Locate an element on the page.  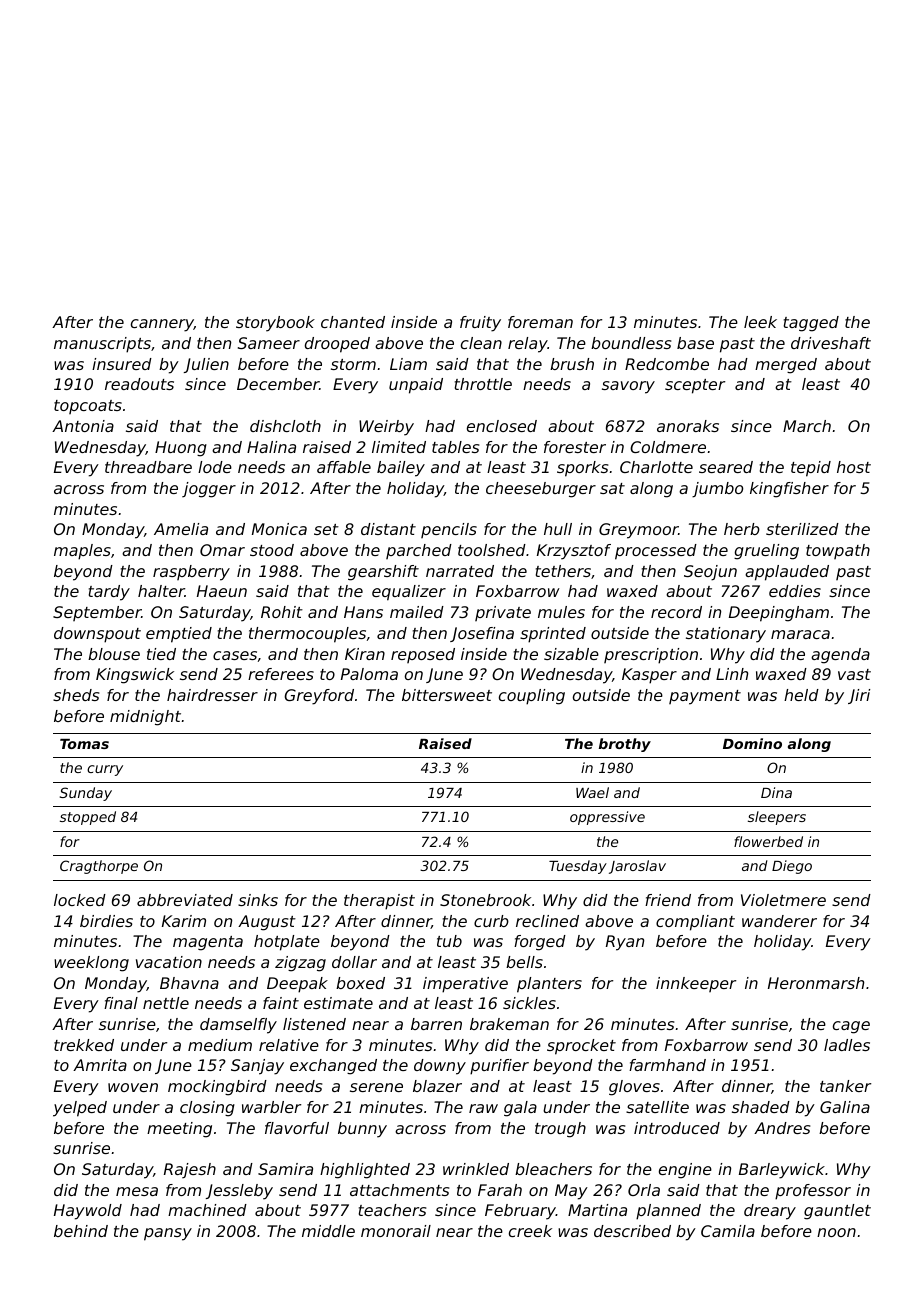
brothy is located at coordinates (625, 745).
